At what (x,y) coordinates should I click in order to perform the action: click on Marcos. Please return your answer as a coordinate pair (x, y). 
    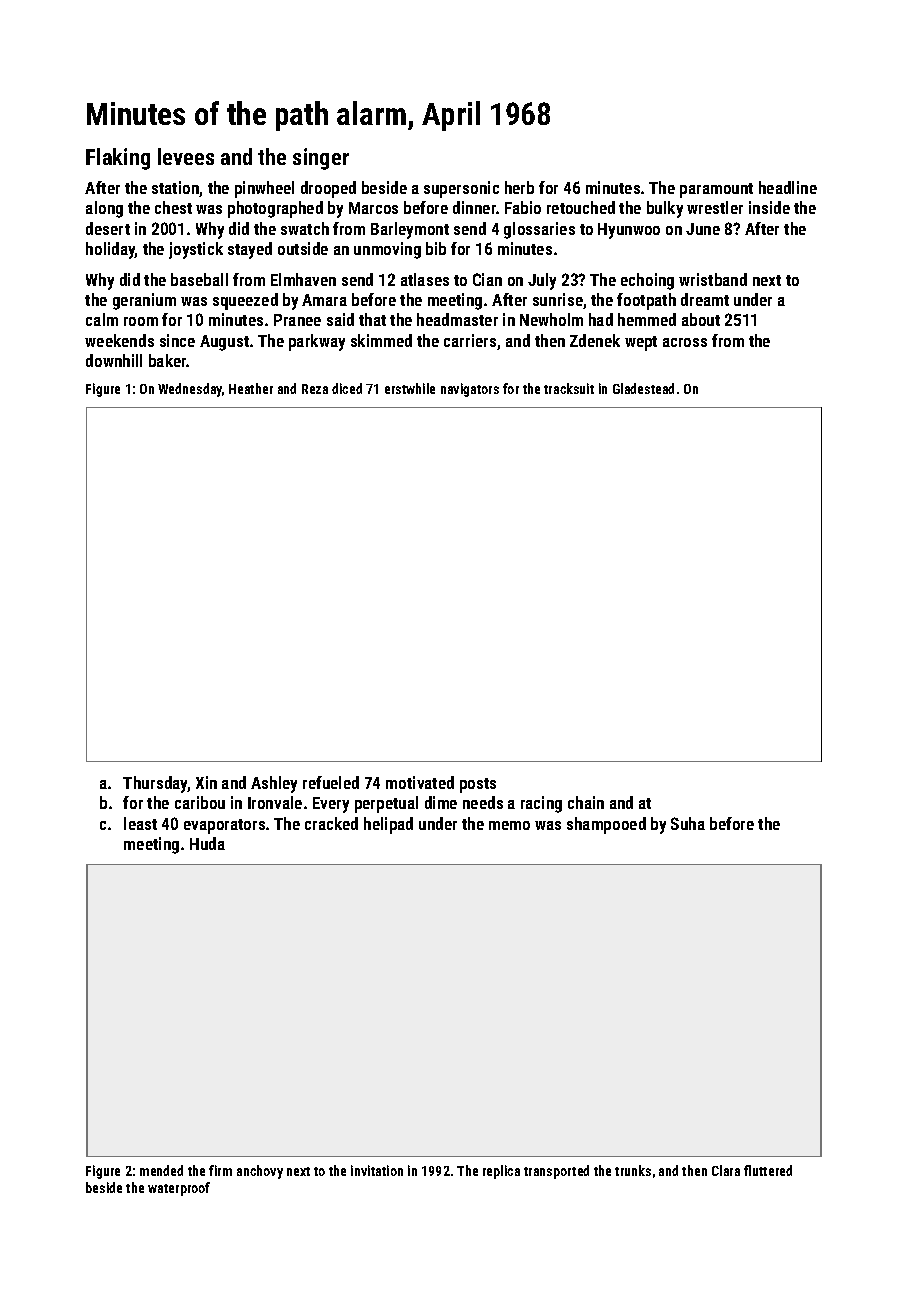
    Looking at the image, I should click on (373, 208).
